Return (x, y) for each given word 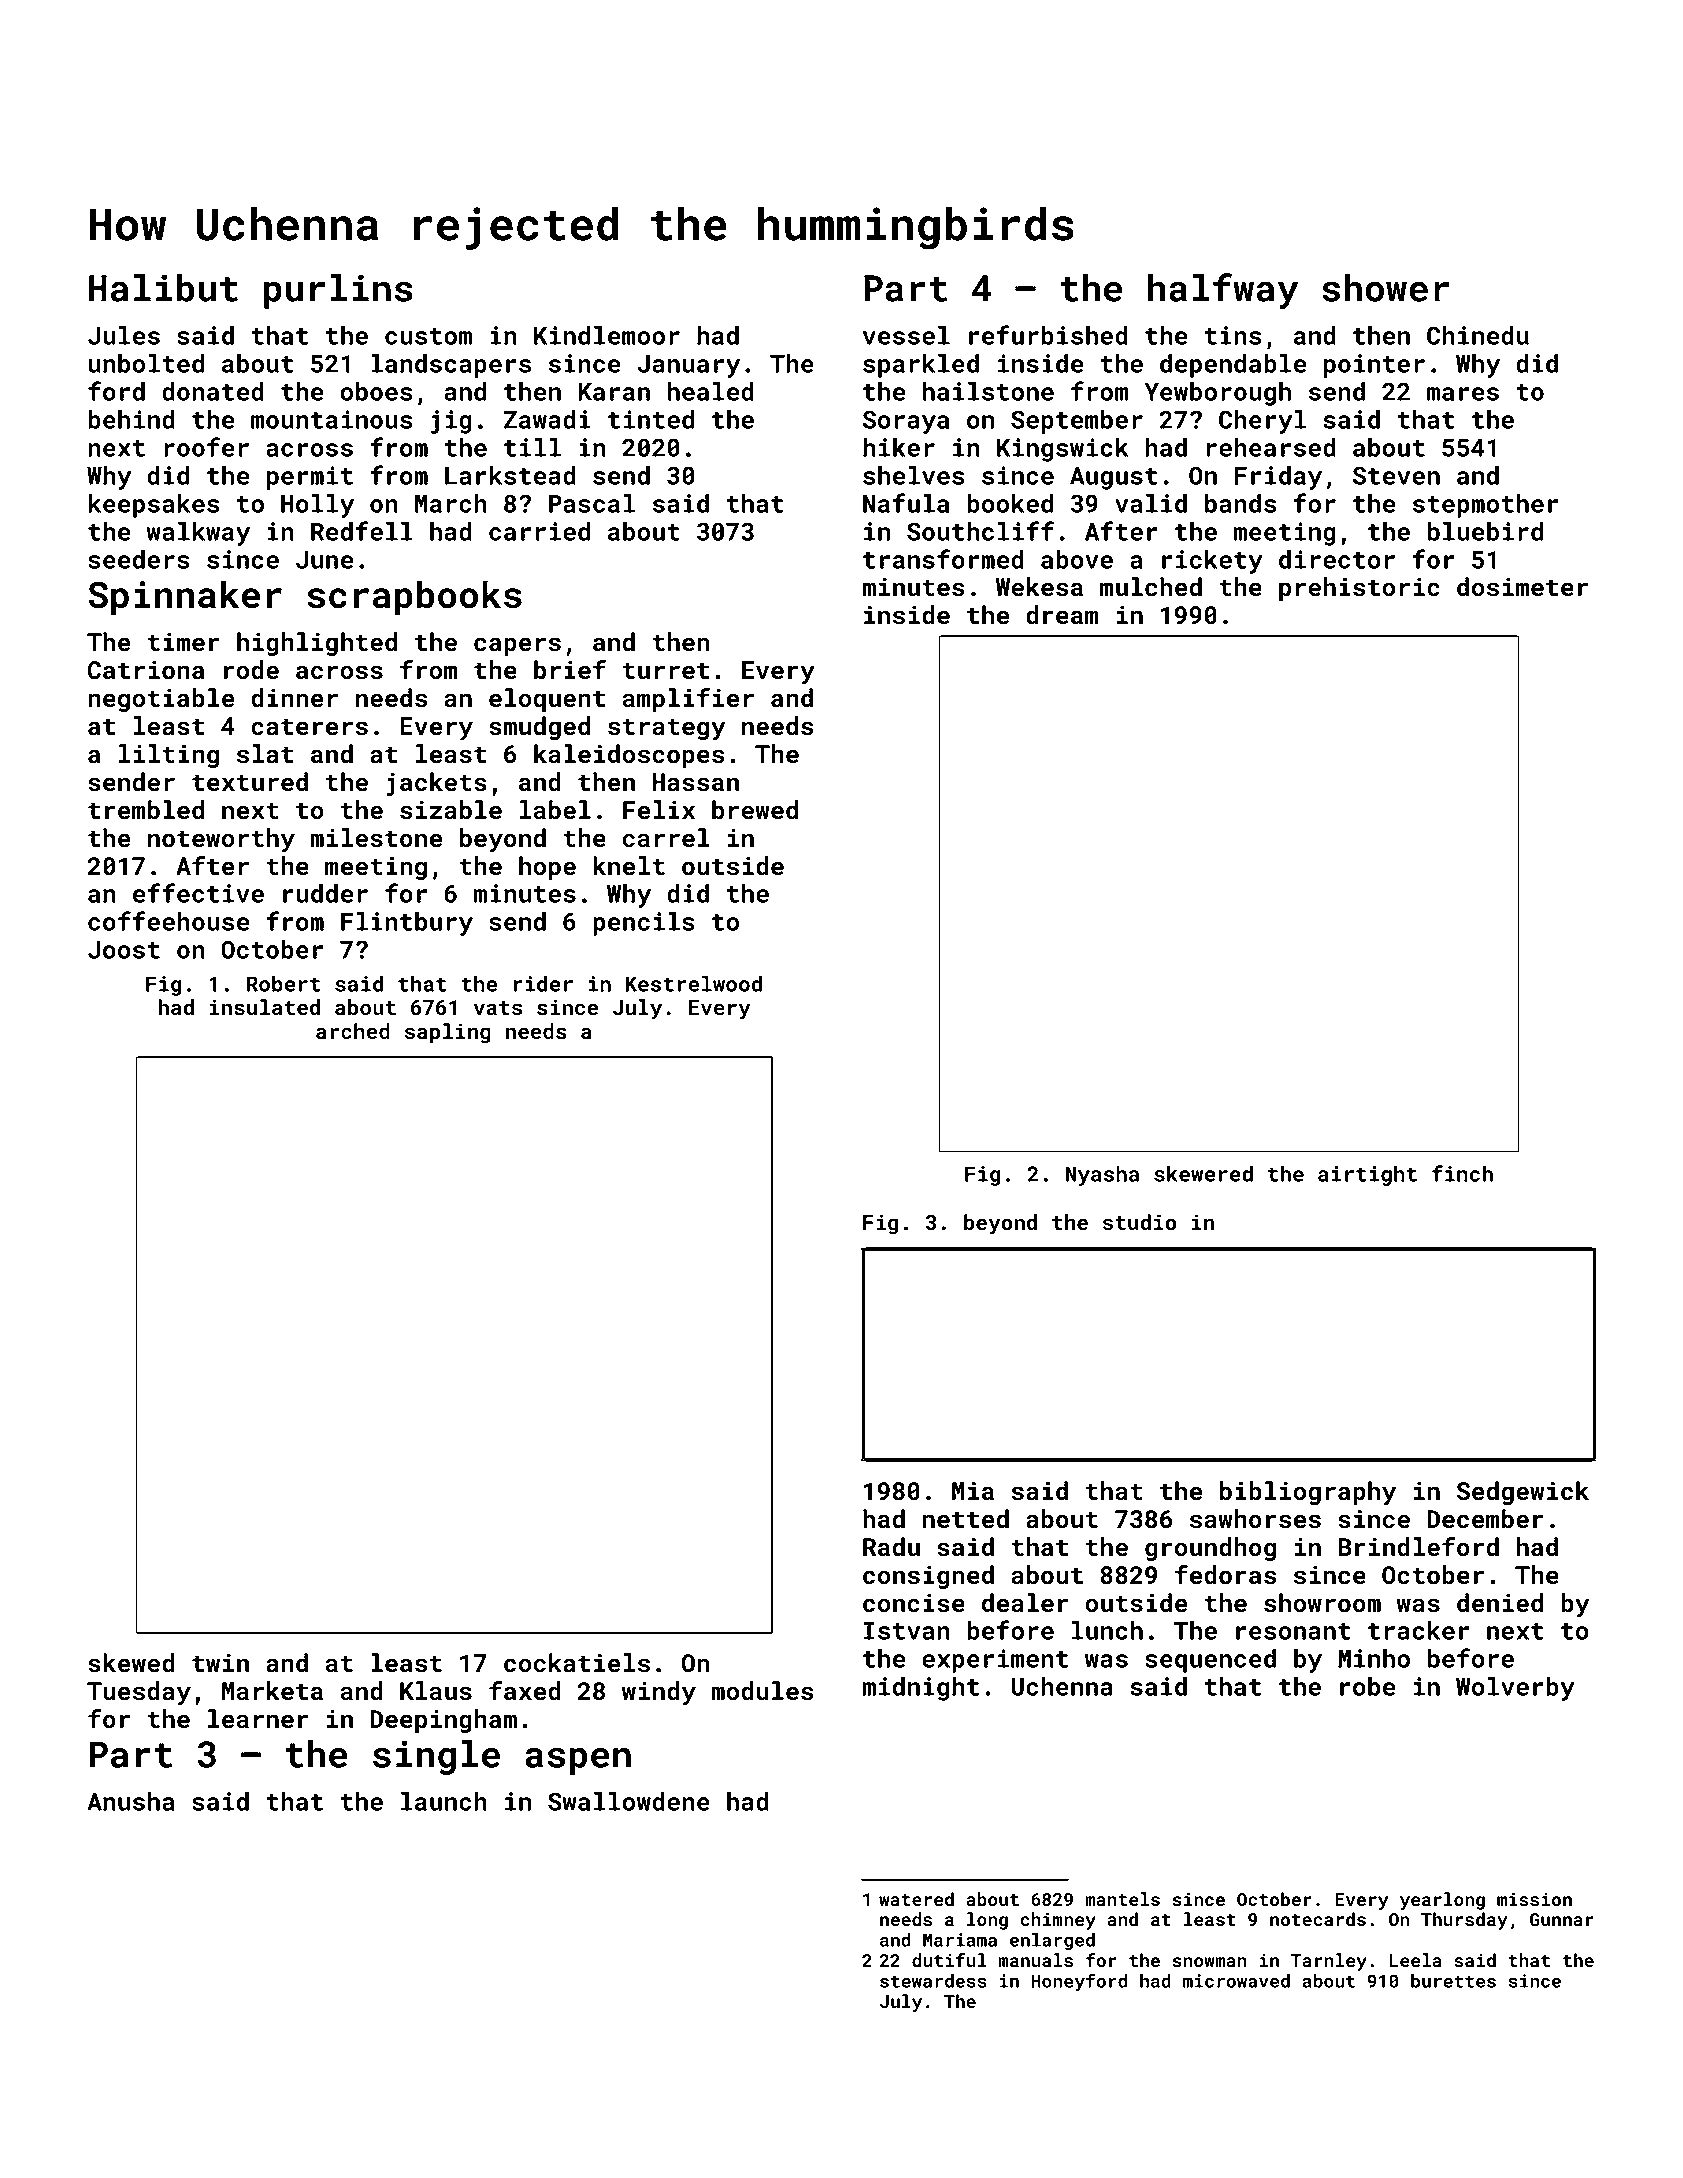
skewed (131, 1663)
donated (213, 391)
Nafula (906, 503)
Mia (973, 1491)
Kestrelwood (693, 983)
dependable (1233, 366)
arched (353, 1031)
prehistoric (1359, 589)
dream (1062, 615)
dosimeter (1522, 587)
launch (444, 1801)
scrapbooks (414, 598)
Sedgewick (1523, 1493)
